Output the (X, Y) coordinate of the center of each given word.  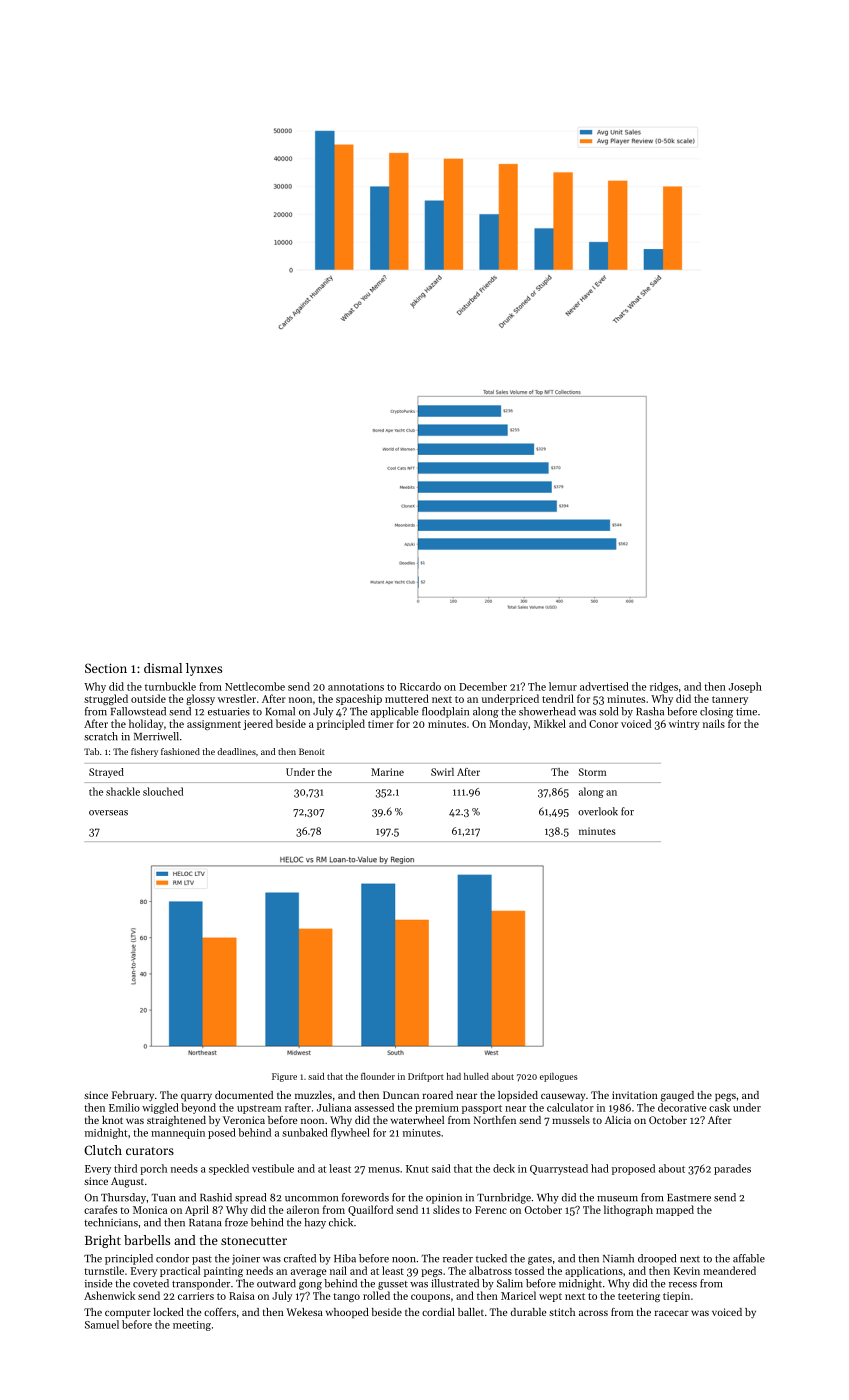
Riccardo (420, 686)
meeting (192, 1326)
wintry (684, 725)
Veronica (244, 1120)
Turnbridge (504, 1198)
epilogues (559, 1077)
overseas (108, 813)
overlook (598, 811)
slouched (163, 791)
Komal (280, 711)
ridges (664, 687)
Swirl (442, 772)
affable (749, 1258)
